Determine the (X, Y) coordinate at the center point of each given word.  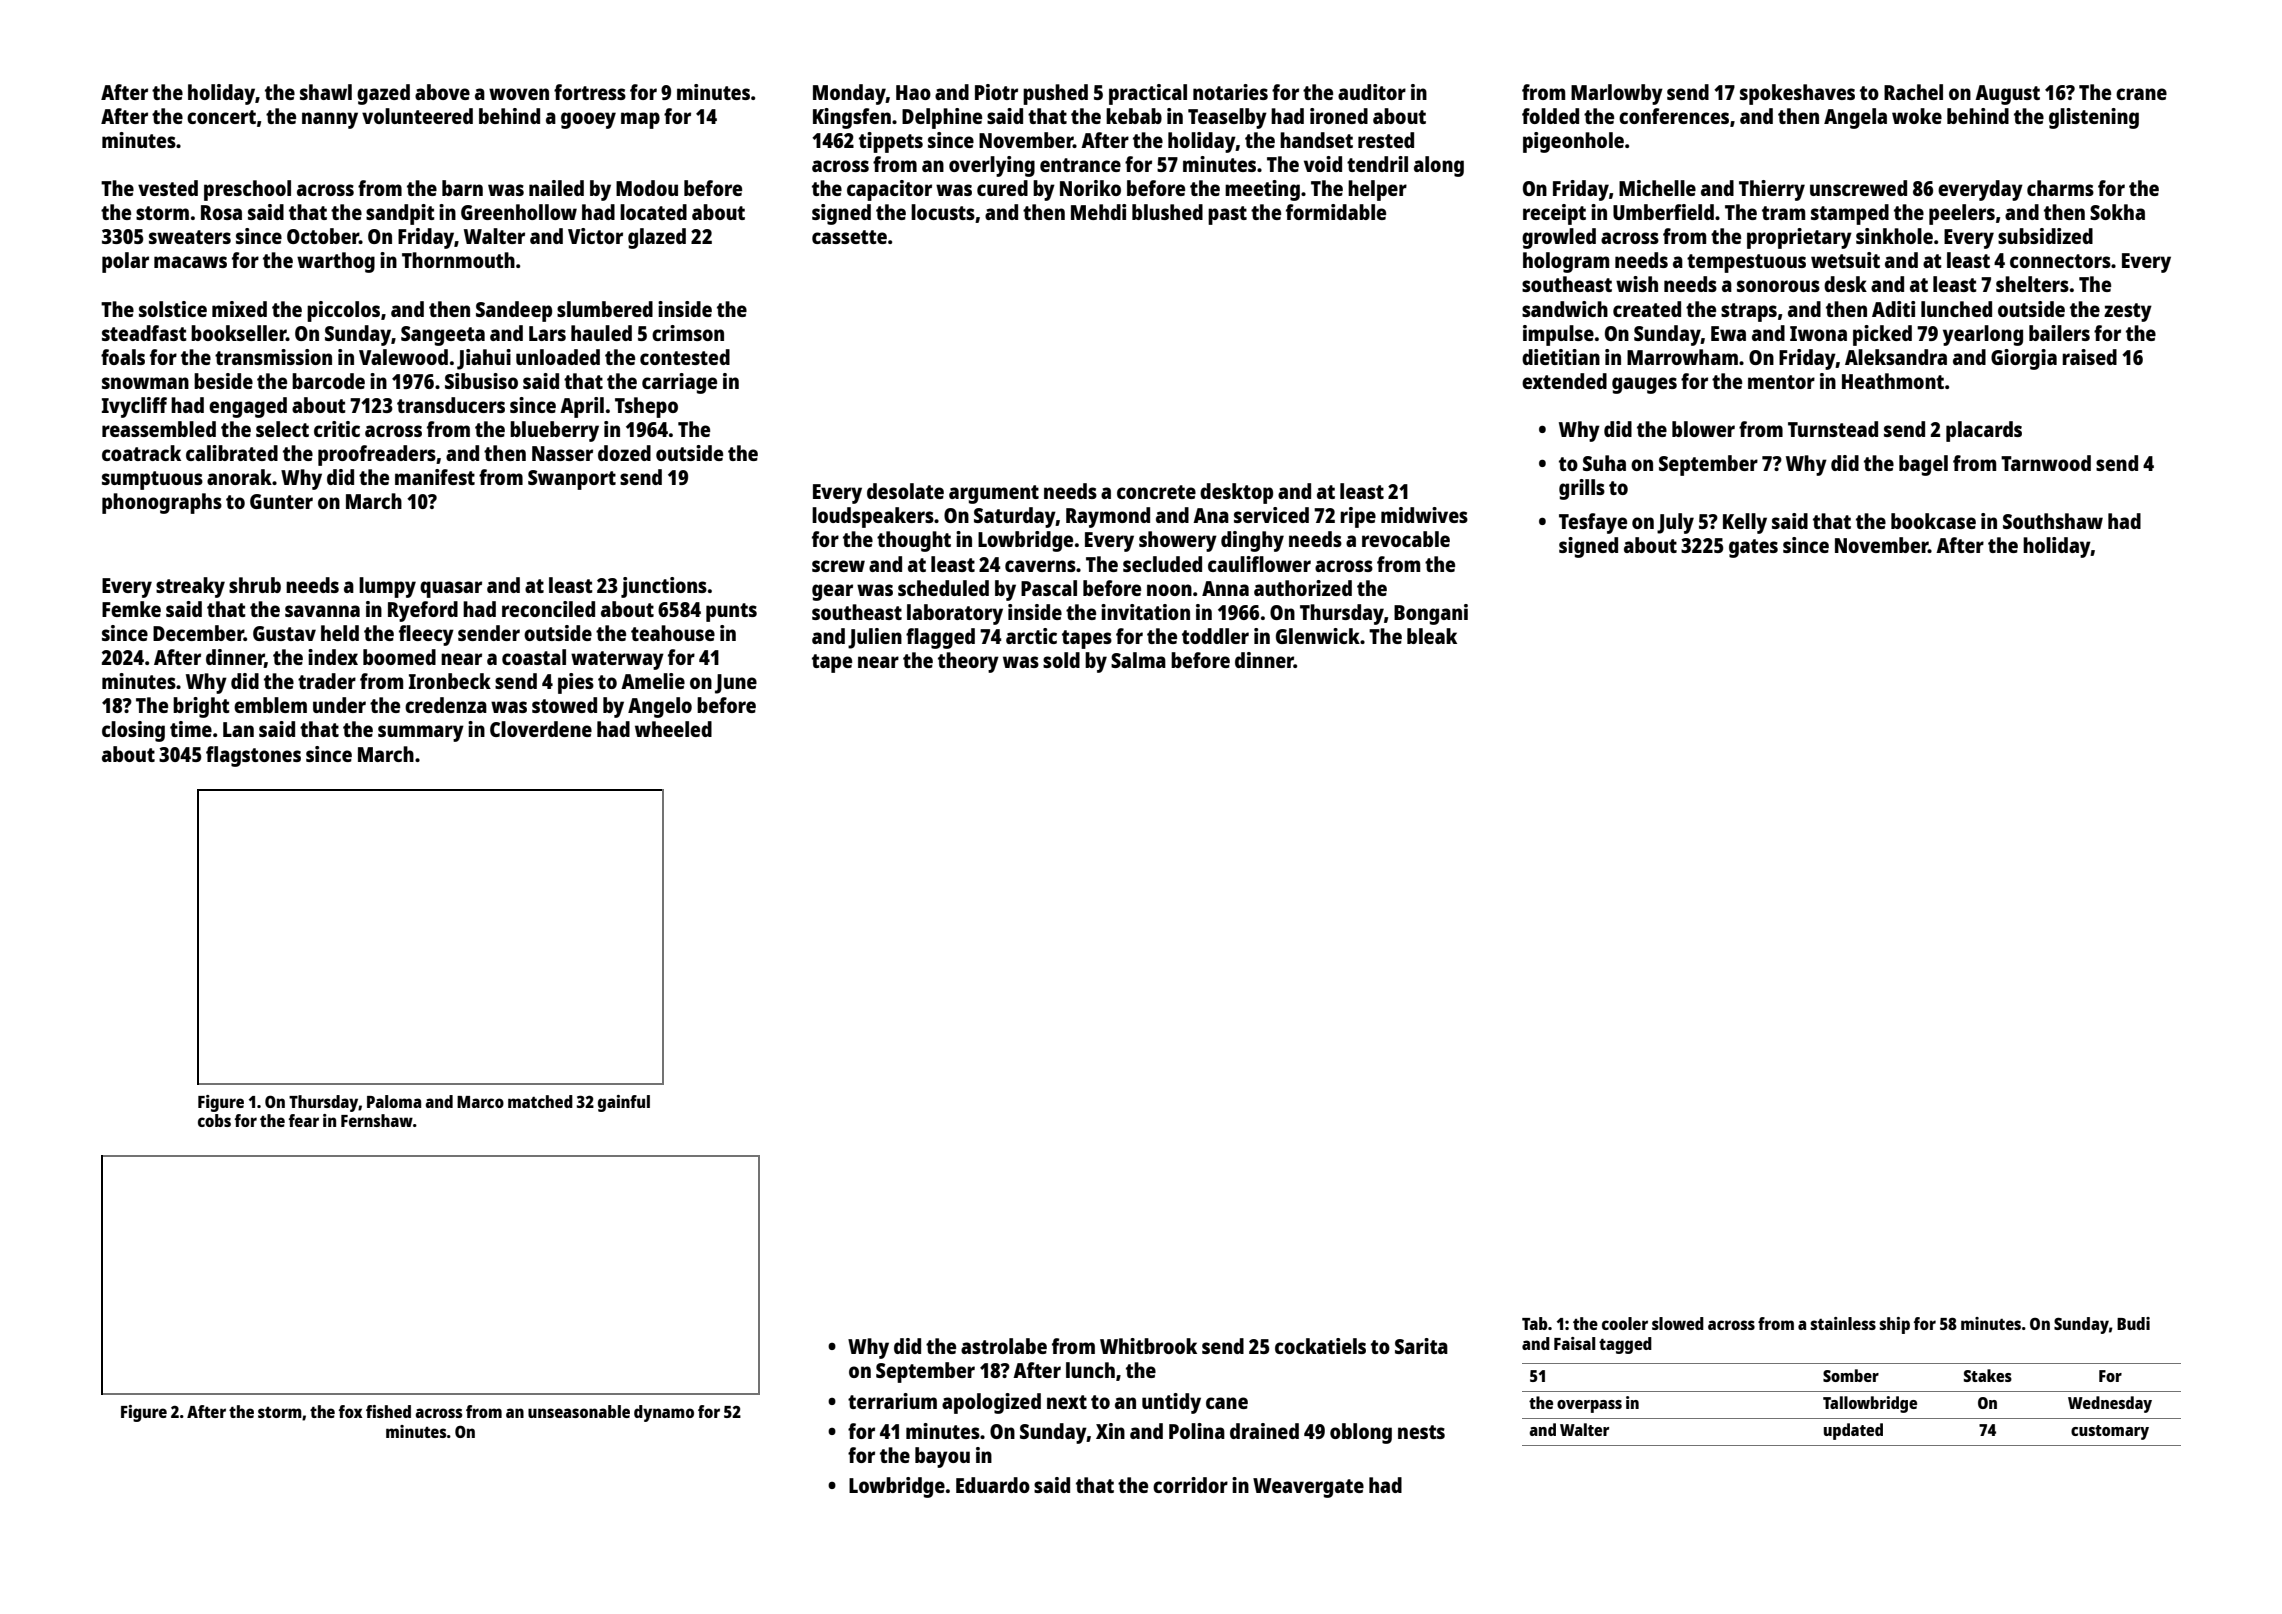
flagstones (253, 756)
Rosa (221, 212)
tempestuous (1746, 263)
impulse (1558, 335)
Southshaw (2053, 521)
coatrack (141, 453)
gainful (624, 1103)
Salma (1138, 660)
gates (1753, 548)
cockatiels (1320, 1346)
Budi (2133, 1323)
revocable (1406, 539)
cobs (214, 1120)
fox (351, 1411)
